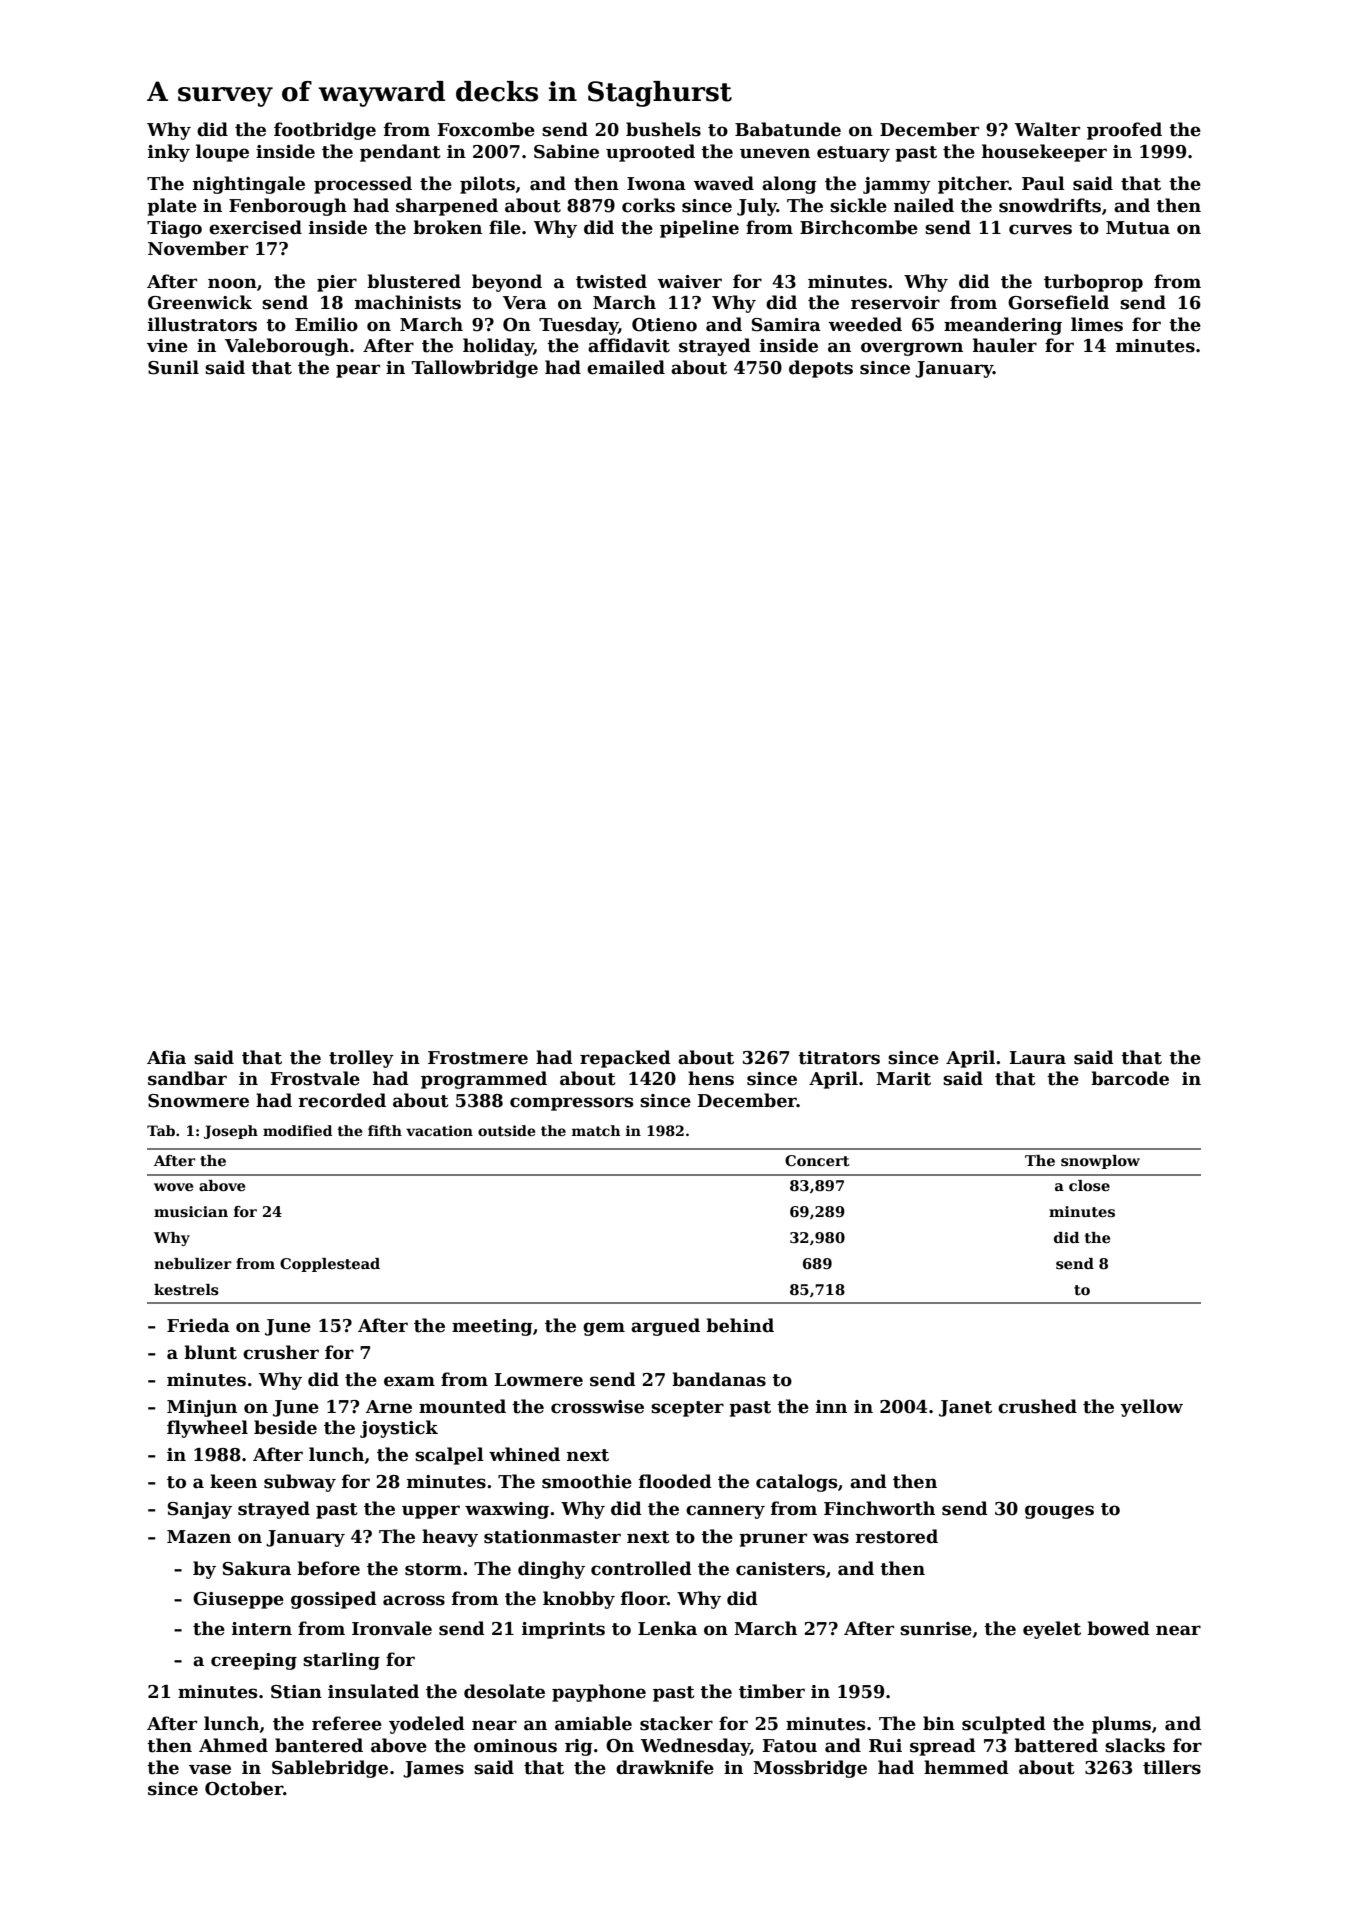 The width and height of the screenshot is (1349, 1908). I want to click on sunrise, so click(936, 1629).
